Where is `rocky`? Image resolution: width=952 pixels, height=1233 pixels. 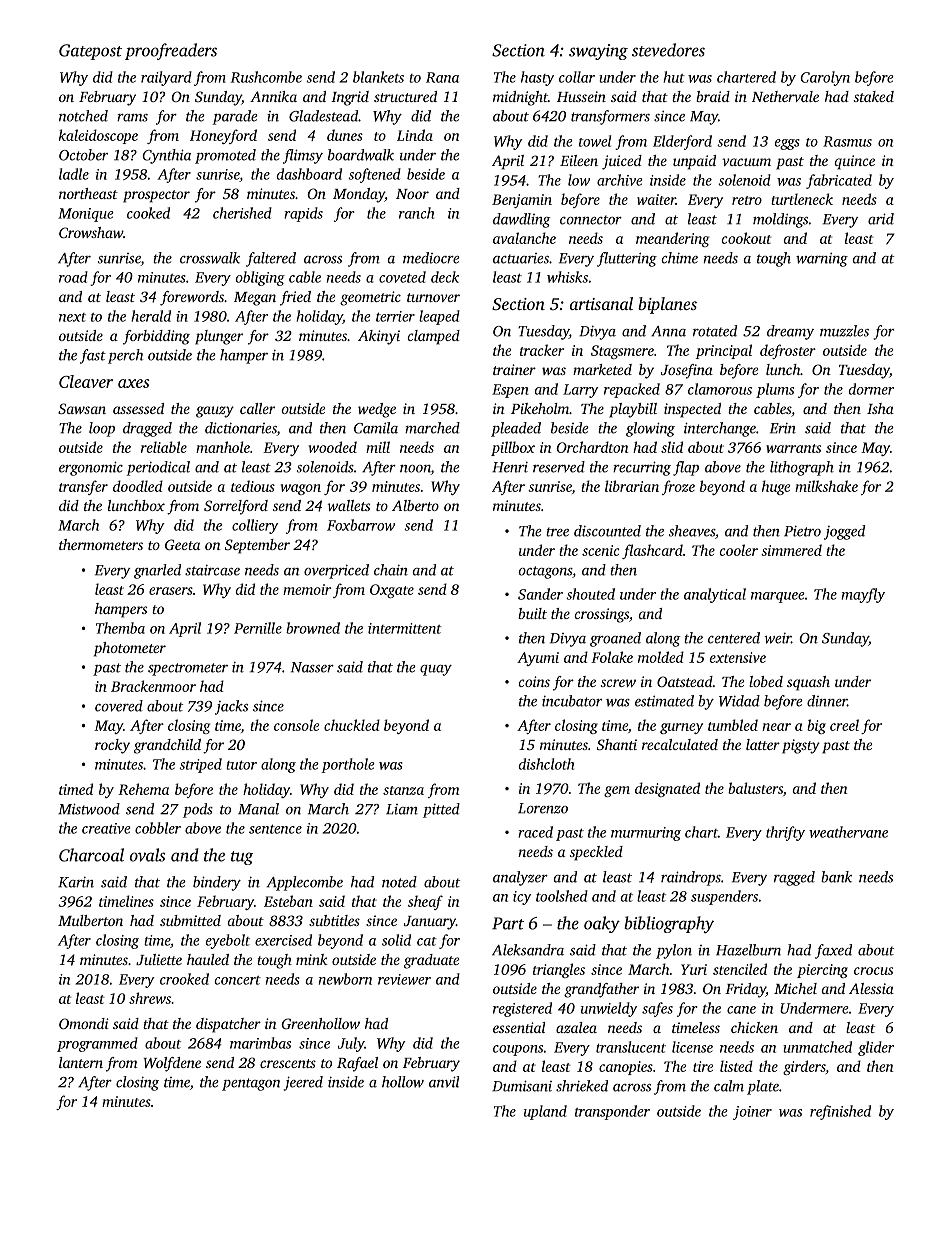
rocky is located at coordinates (112, 746).
